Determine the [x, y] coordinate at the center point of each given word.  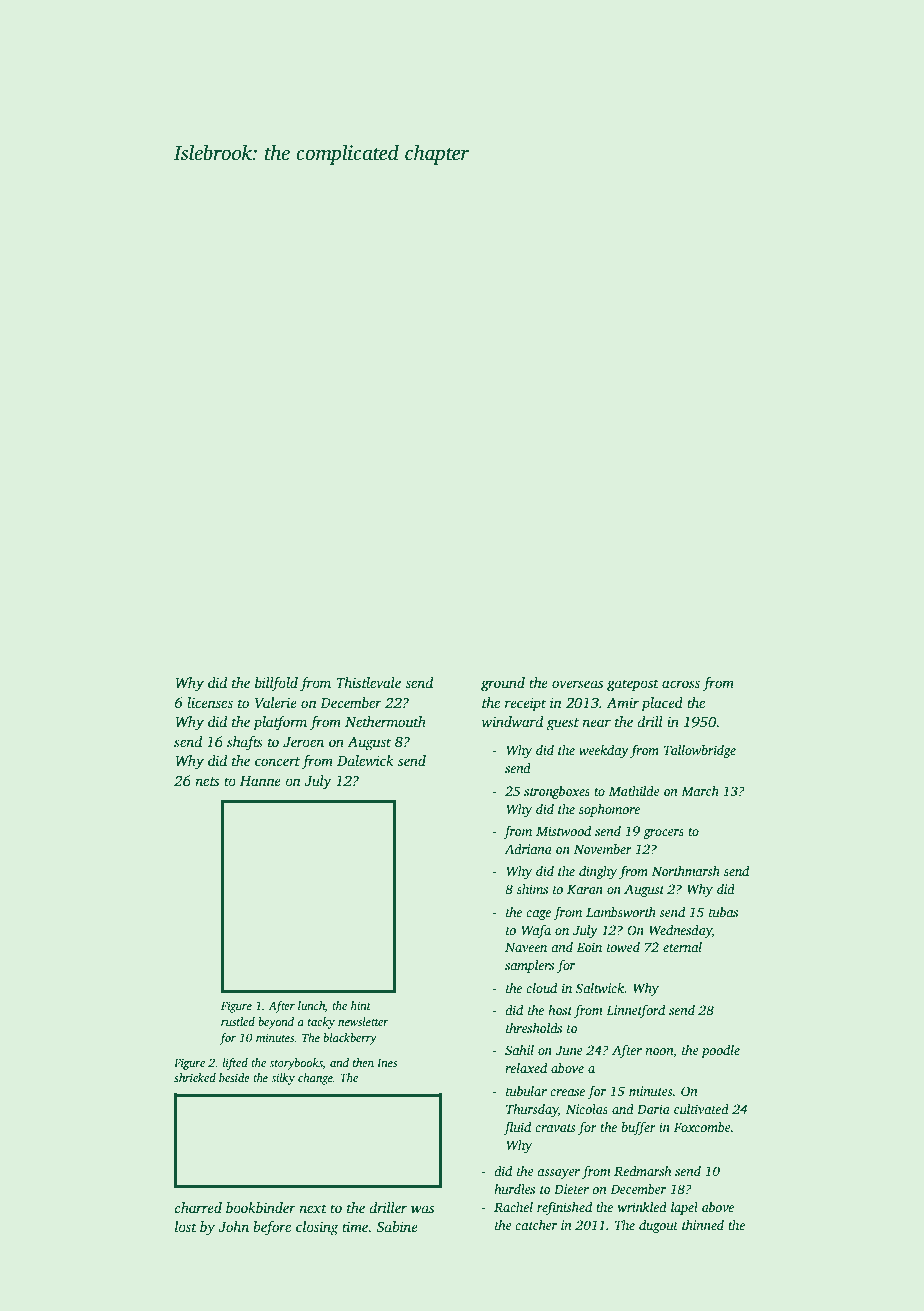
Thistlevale [368, 682]
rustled [238, 1021]
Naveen [526, 947]
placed [662, 704]
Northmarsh [686, 871]
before [272, 1228]
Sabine [397, 1227]
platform [280, 723]
